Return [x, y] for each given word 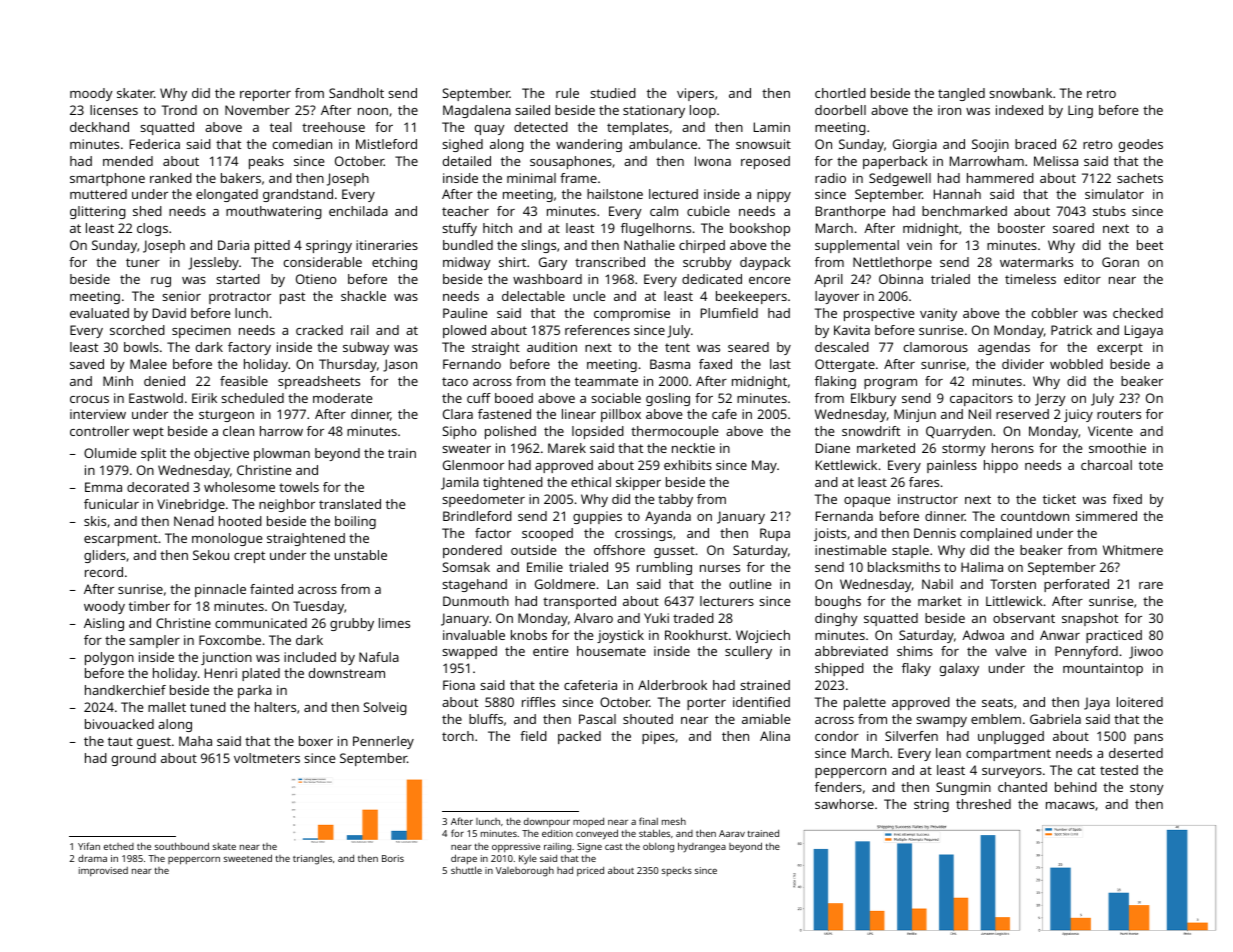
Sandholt [356, 93]
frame [578, 178]
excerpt [1120, 349]
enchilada [358, 211]
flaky [916, 669]
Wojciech [763, 636]
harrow [281, 431]
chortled [840, 93]
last [780, 364]
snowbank [1020, 93]
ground [134, 759]
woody [104, 607]
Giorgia [915, 145]
